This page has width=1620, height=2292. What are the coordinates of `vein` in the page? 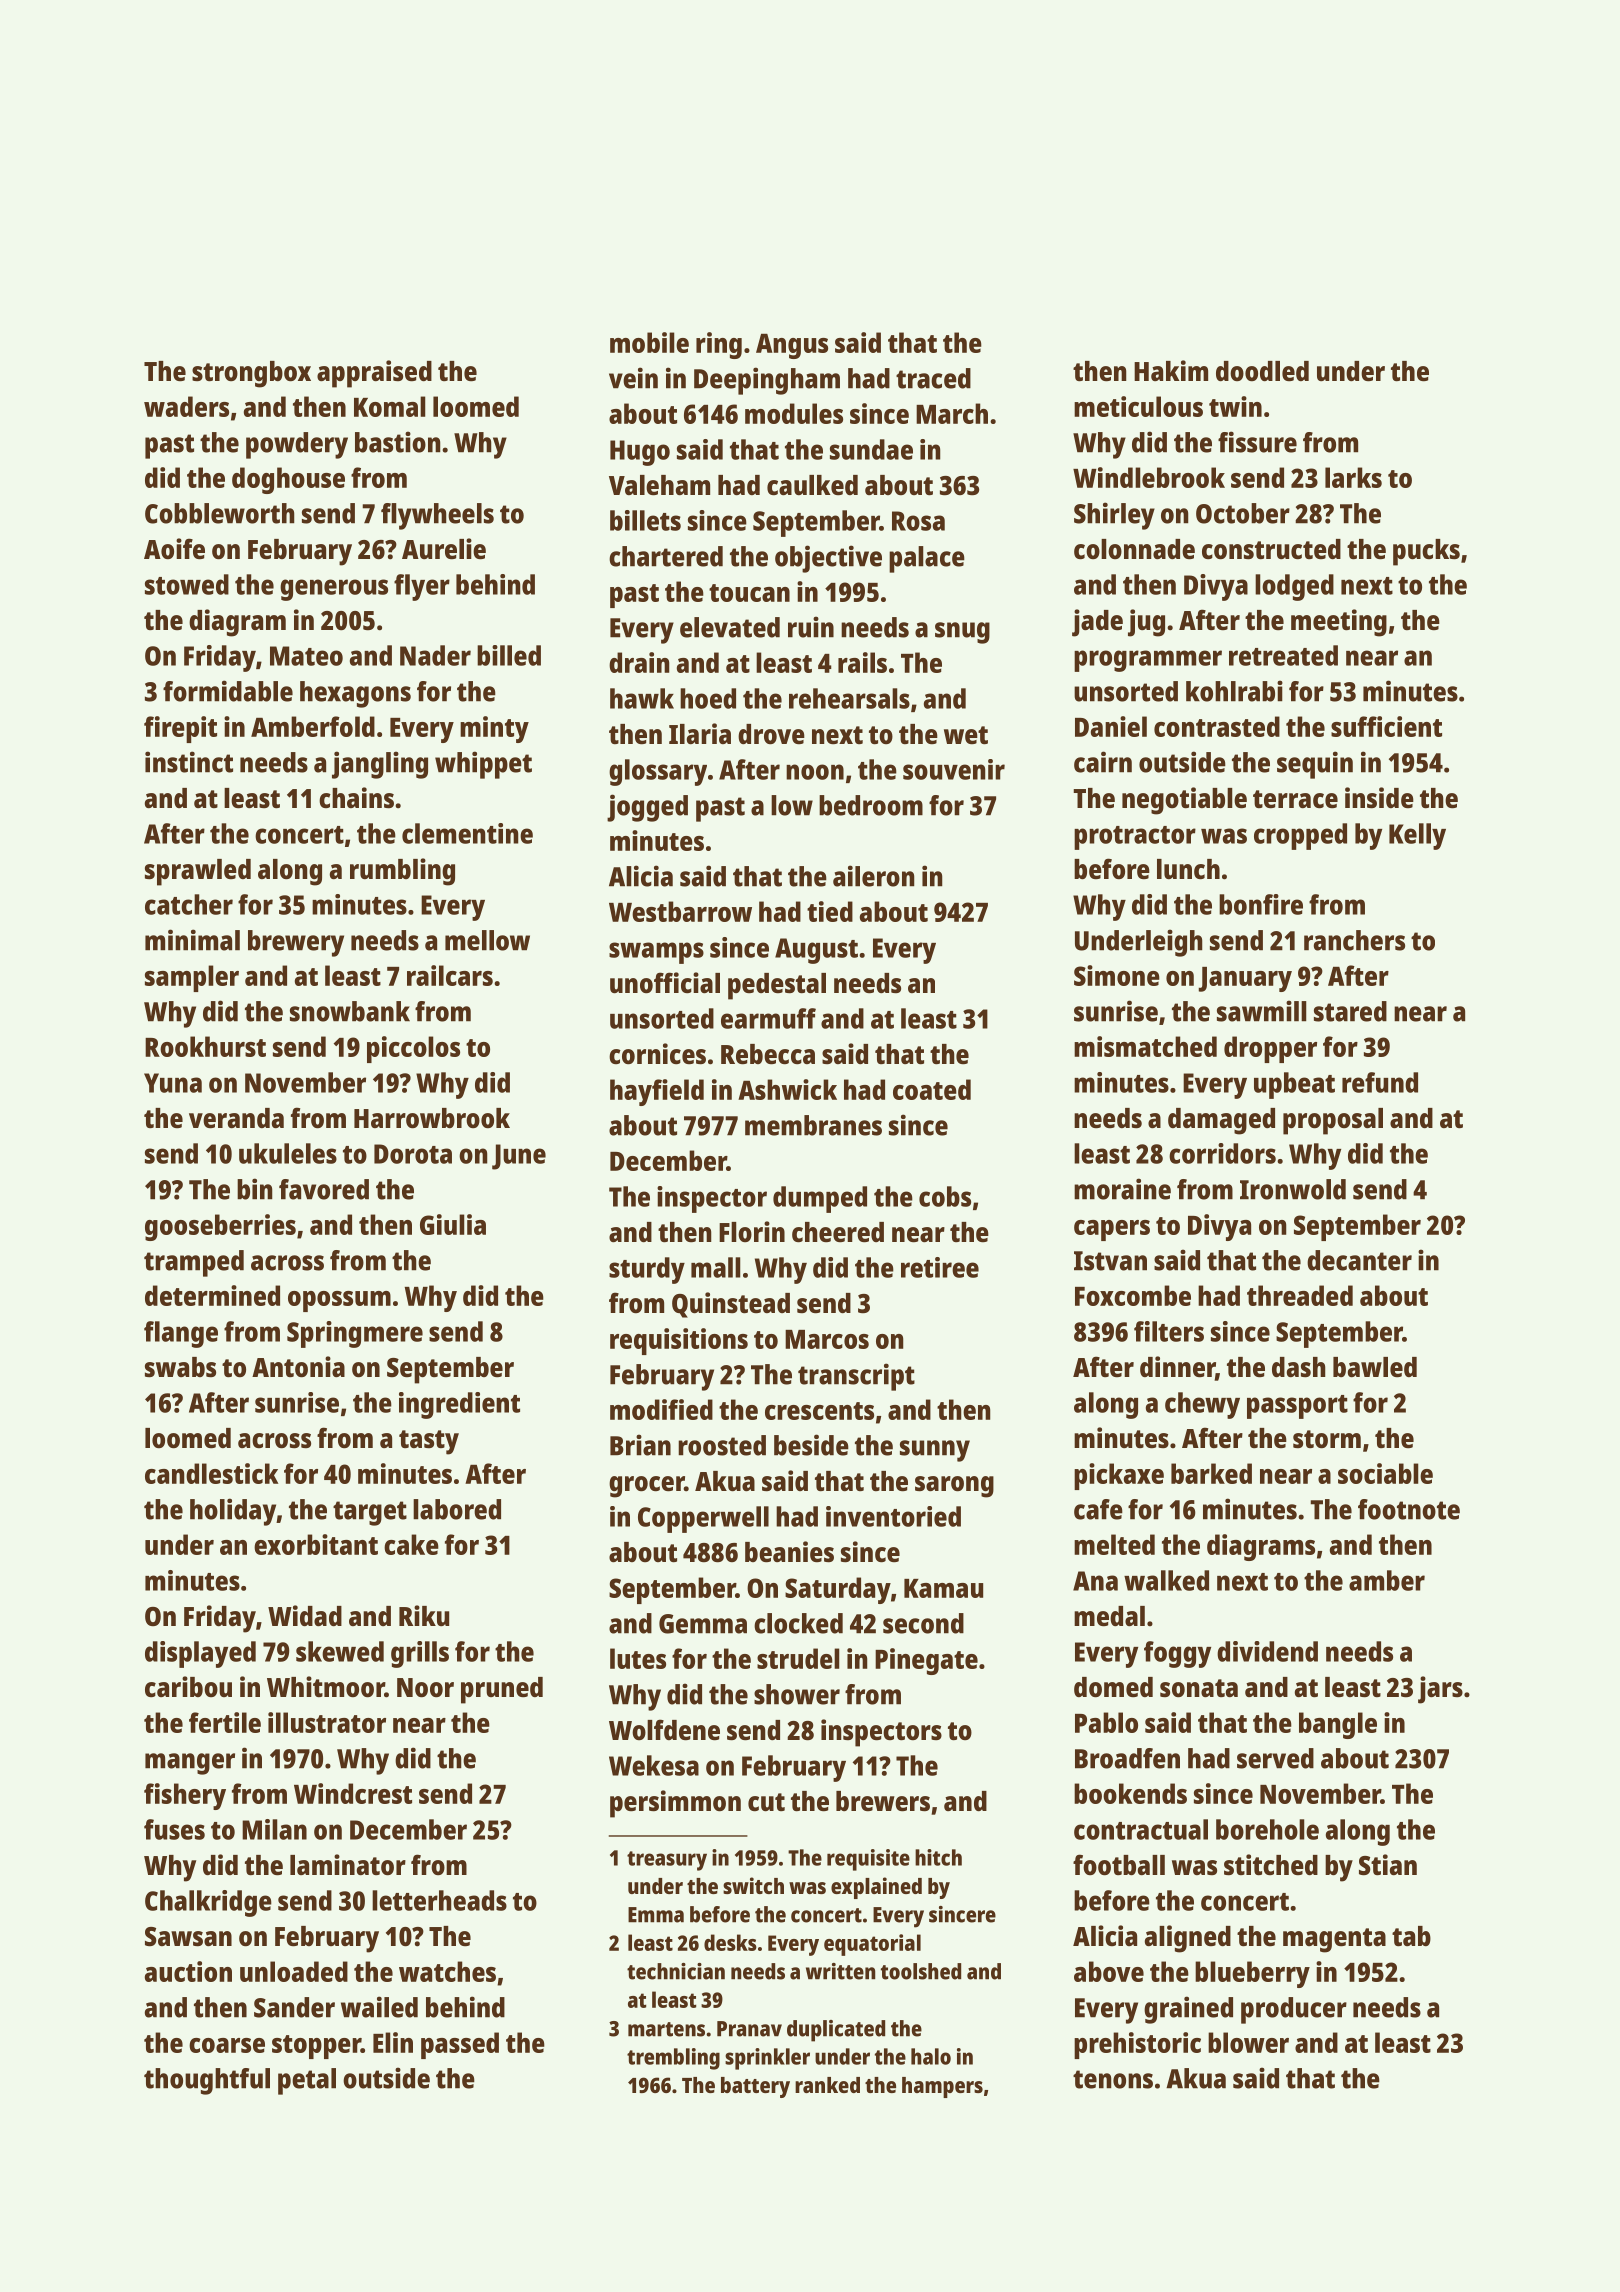 It's located at (633, 378).
